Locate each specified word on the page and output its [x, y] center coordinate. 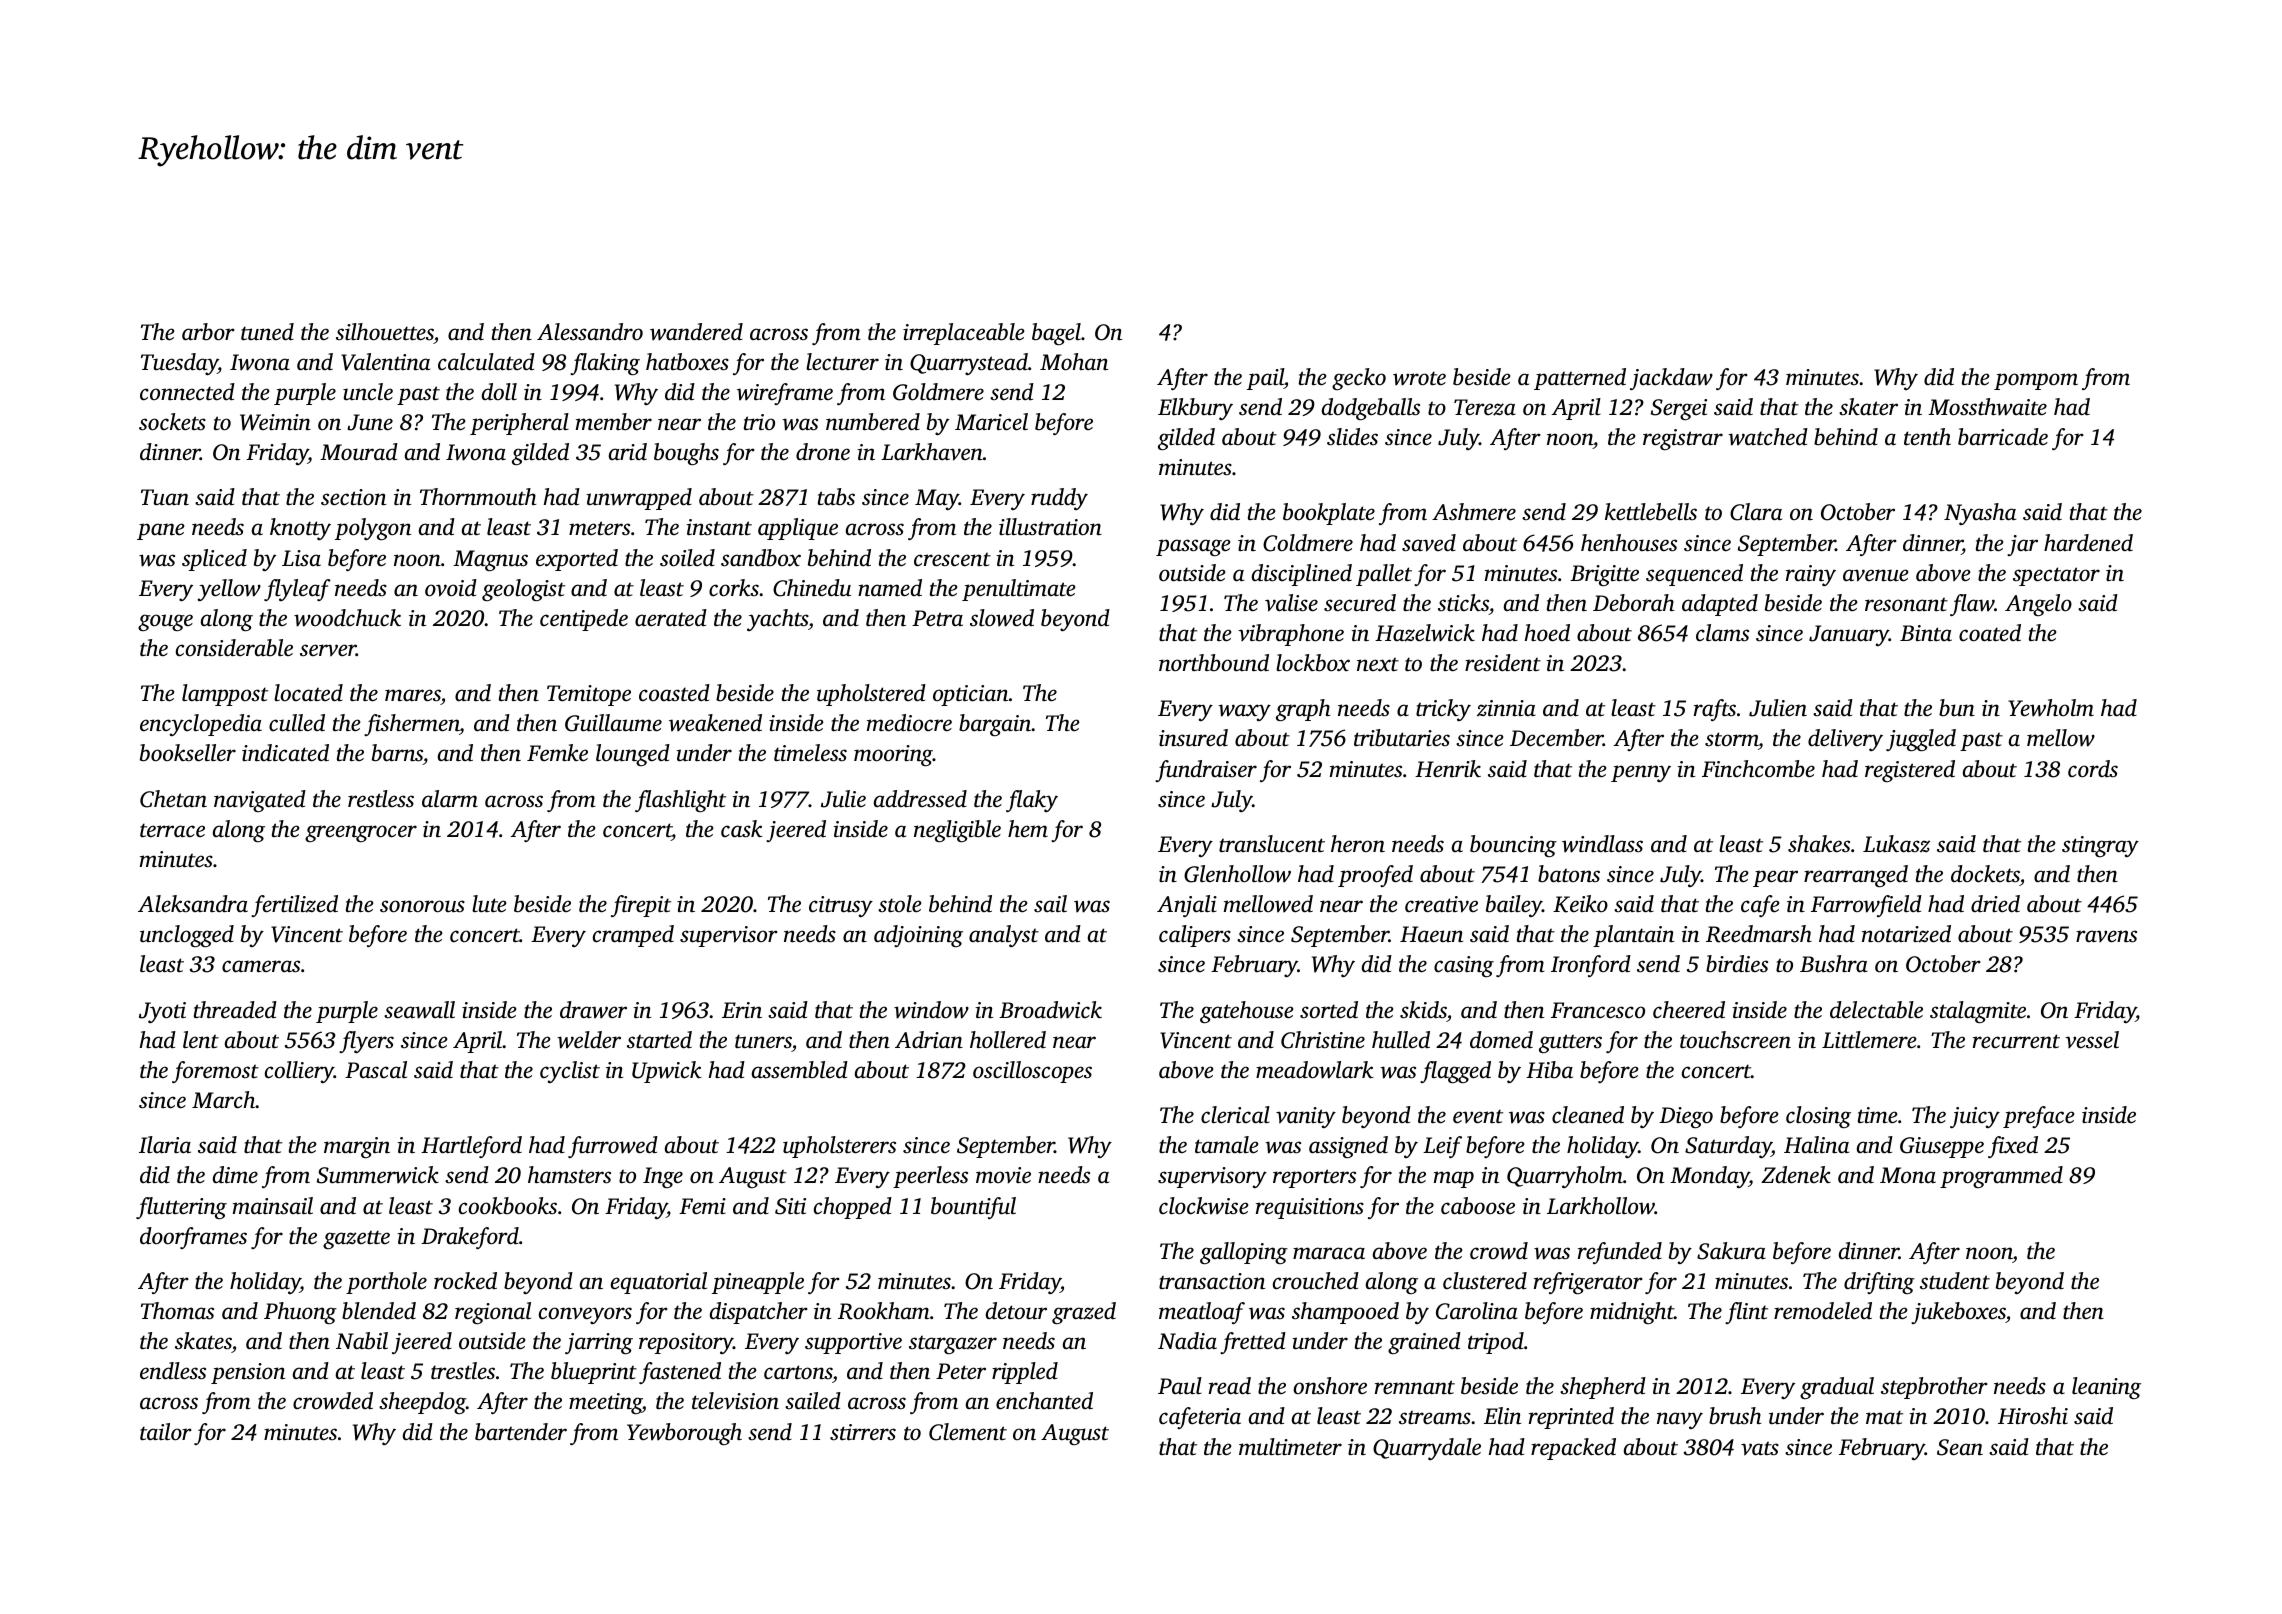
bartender [521, 1432]
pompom [2036, 381]
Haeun [1431, 934]
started [659, 1040]
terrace [172, 830]
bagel [1056, 334]
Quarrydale [1427, 1449]
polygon [373, 529]
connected [187, 392]
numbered [873, 422]
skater [1868, 406]
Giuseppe [1942, 1147]
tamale [1226, 1144]
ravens [2106, 936]
